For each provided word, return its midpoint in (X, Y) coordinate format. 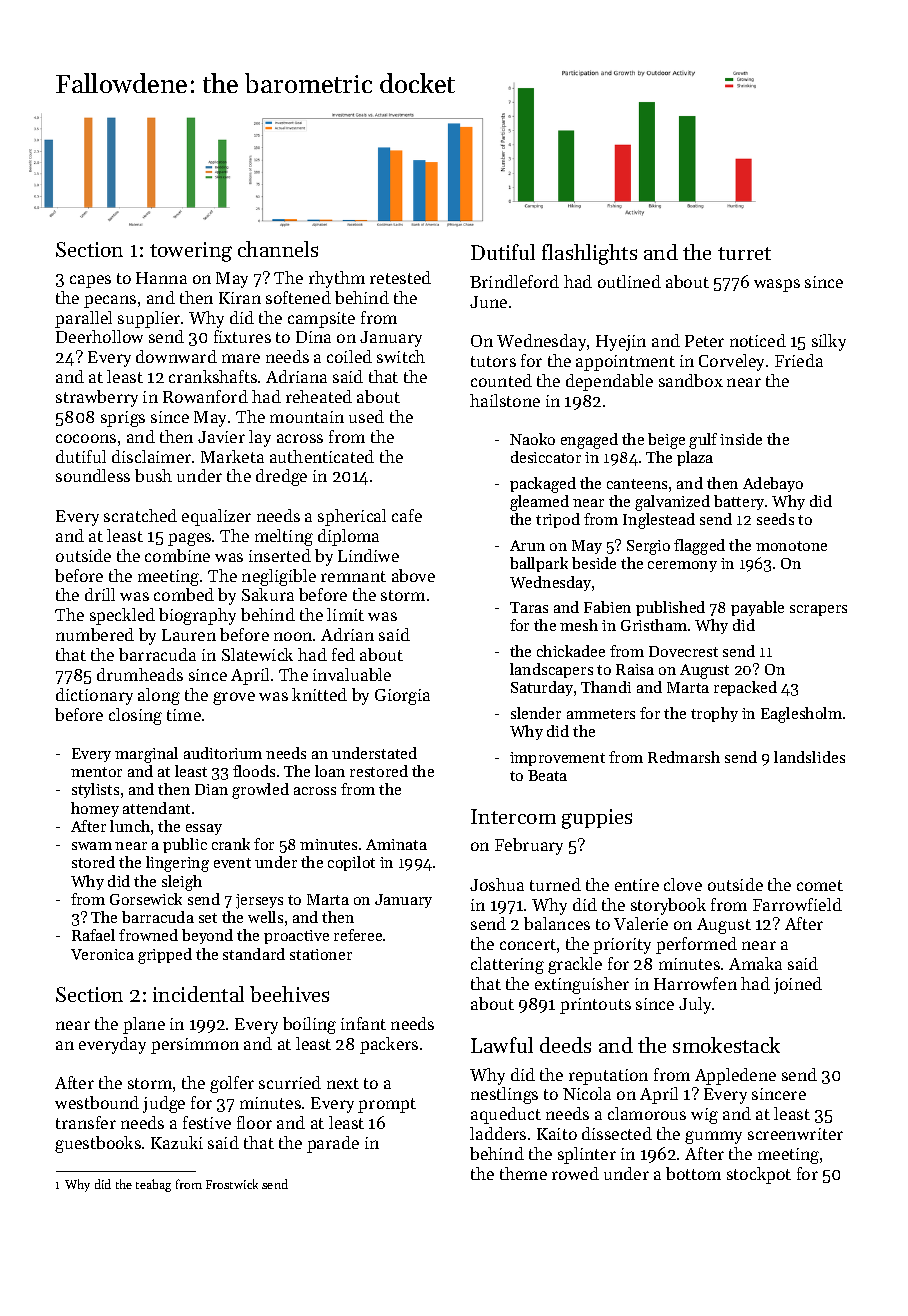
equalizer (216, 517)
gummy (713, 1137)
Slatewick (257, 654)
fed (343, 654)
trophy (714, 714)
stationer (321, 954)
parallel (83, 319)
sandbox (691, 380)
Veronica (102, 954)
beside (594, 563)
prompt (387, 1105)
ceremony (682, 566)
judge (164, 1104)
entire (637, 885)
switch (401, 356)
